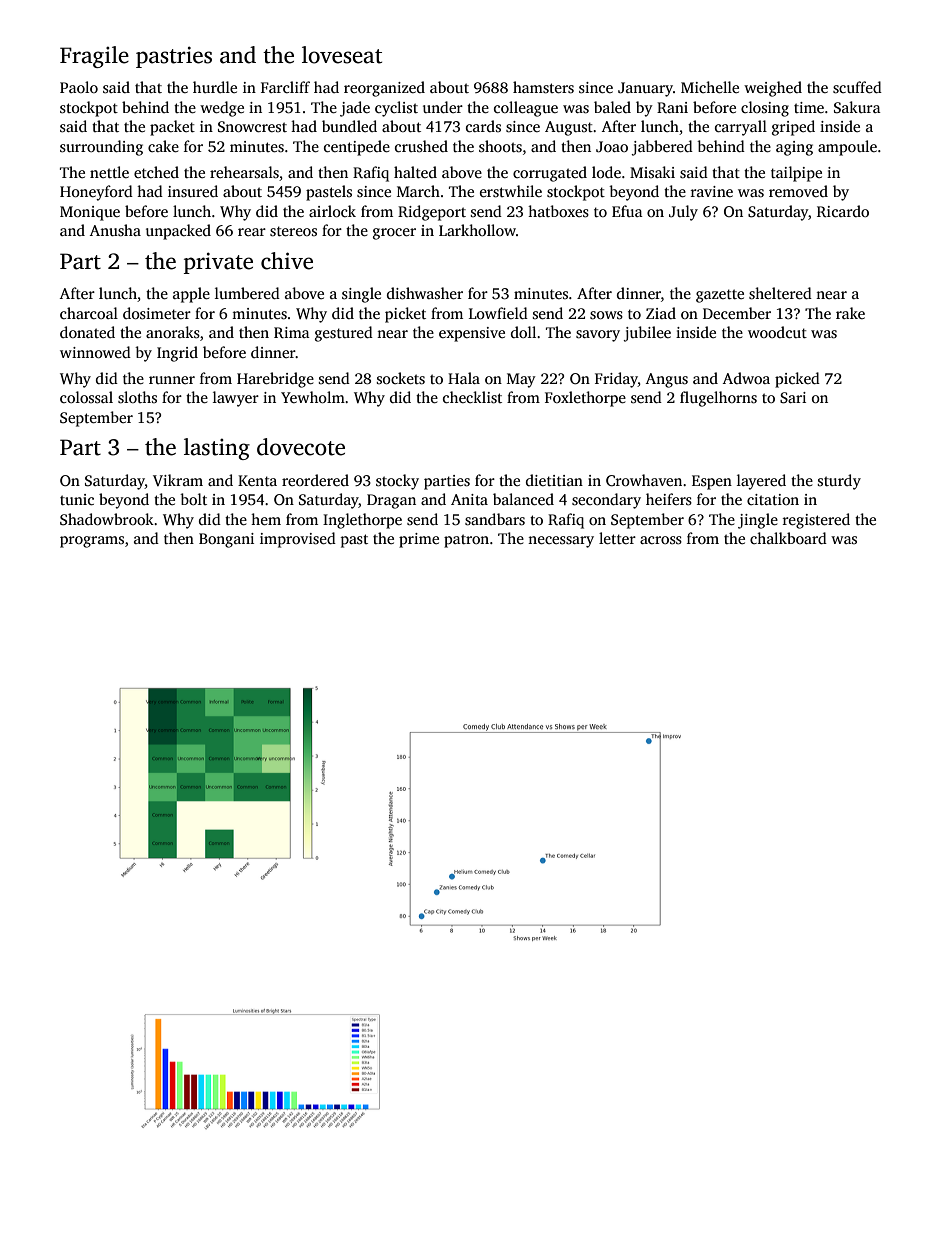 The height and width of the page is (1233, 952). What do you see at coordinates (710, 87) in the page?
I see `Michelle` at bounding box center [710, 87].
